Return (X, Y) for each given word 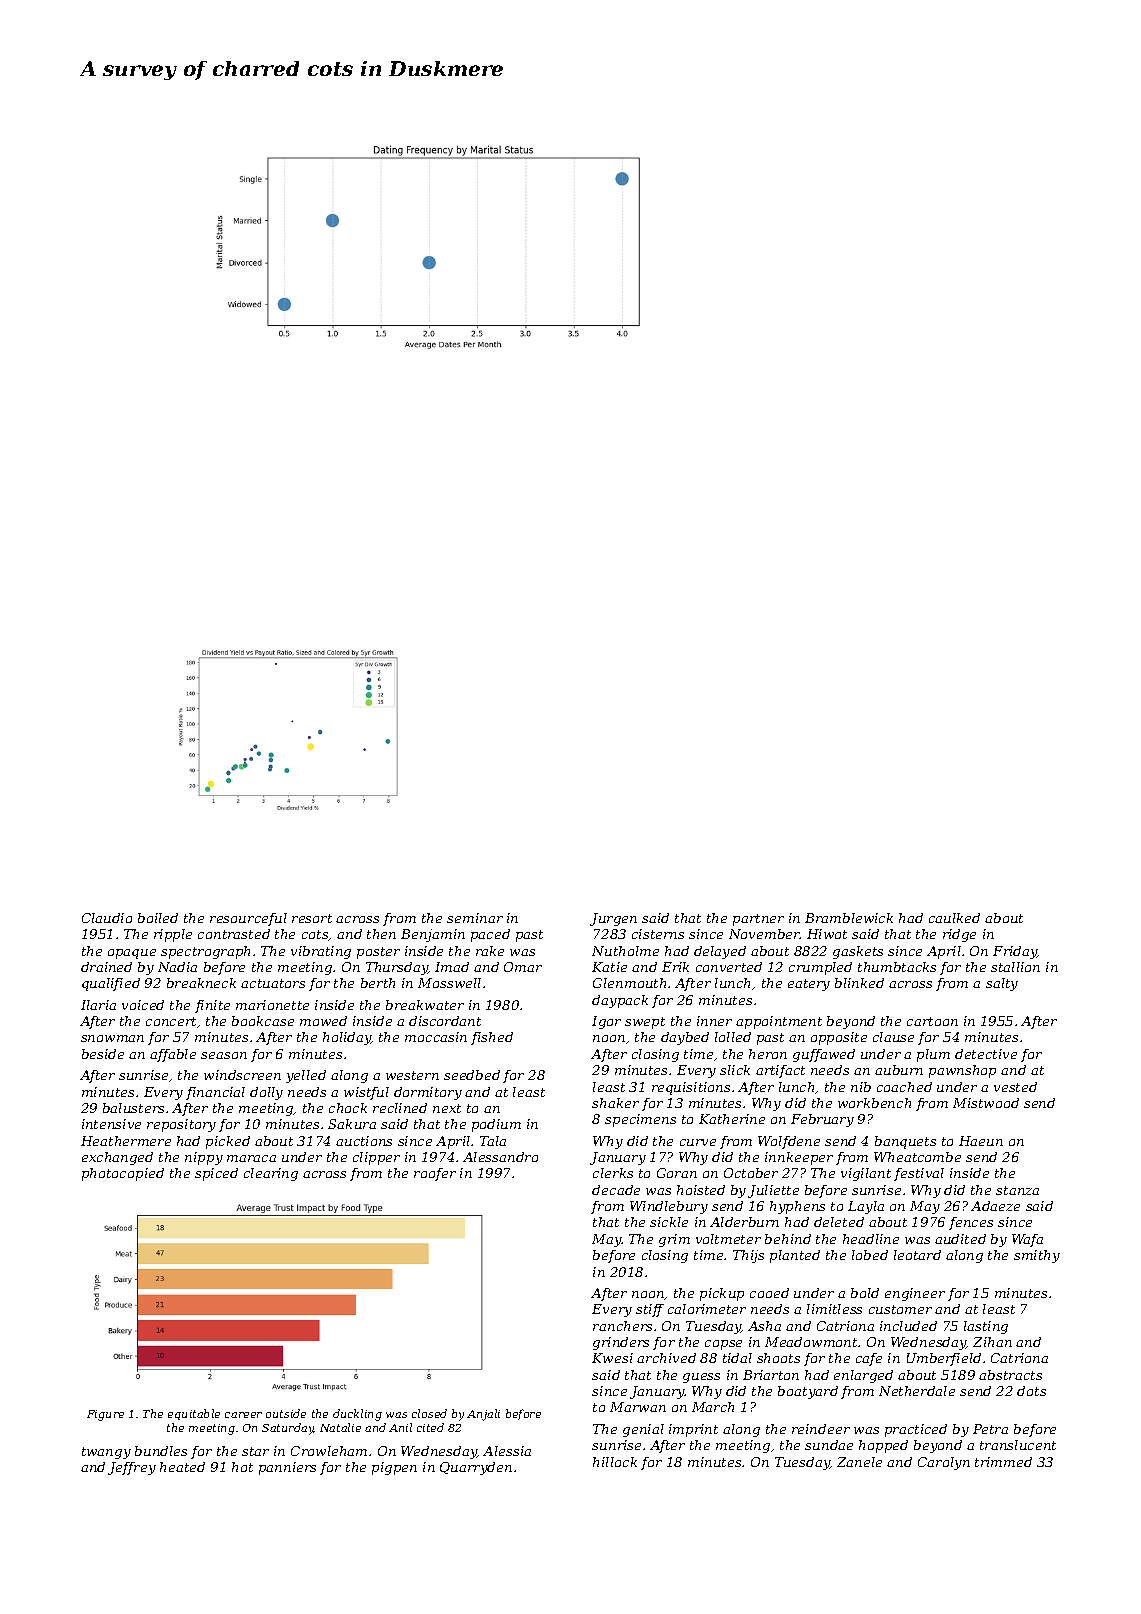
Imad (452, 967)
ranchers (622, 1326)
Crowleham (329, 1451)
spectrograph (205, 952)
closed (429, 1413)
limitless (834, 1309)
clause (893, 1037)
